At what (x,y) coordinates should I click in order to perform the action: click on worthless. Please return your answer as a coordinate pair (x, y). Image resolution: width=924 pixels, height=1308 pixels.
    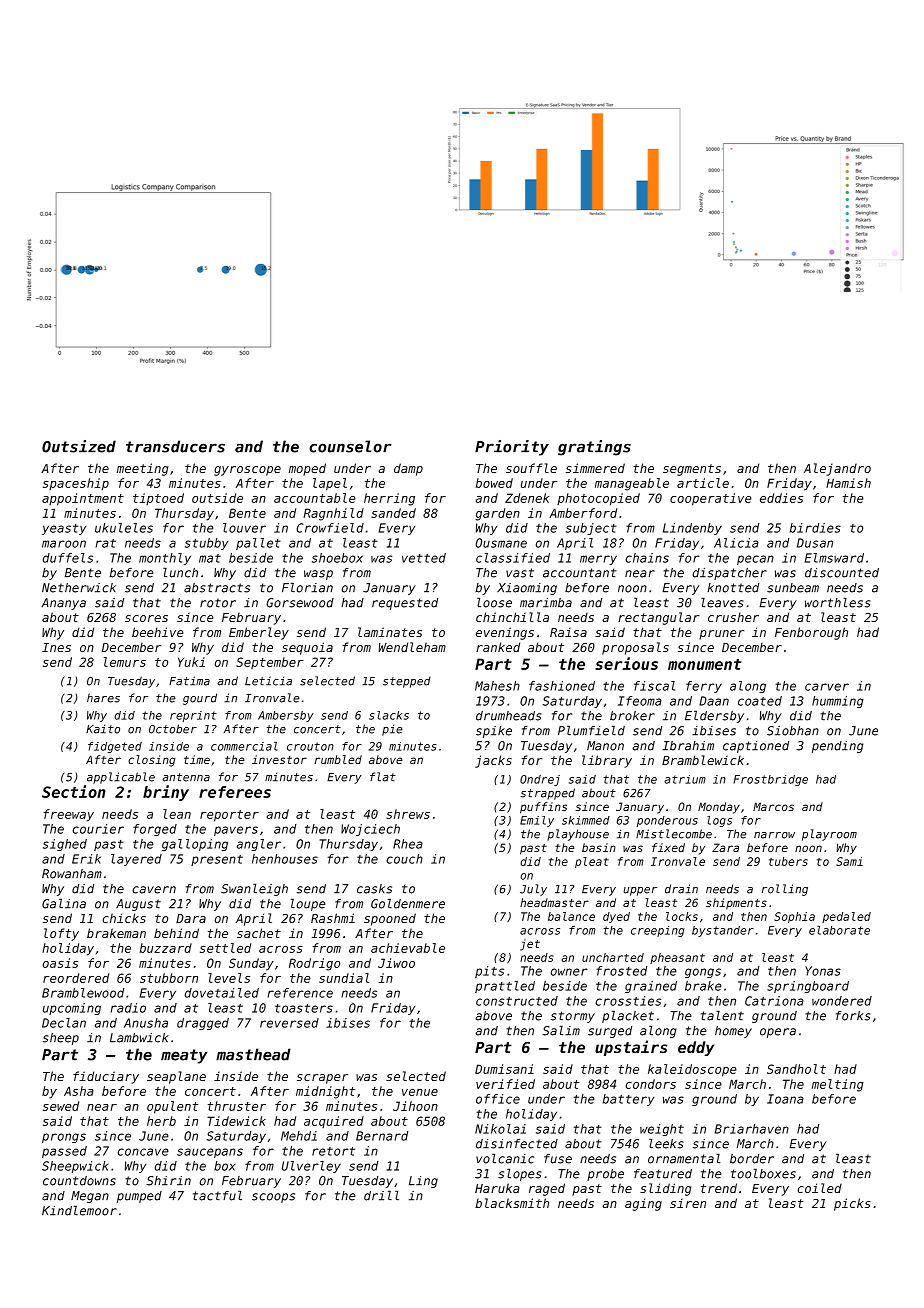
    Looking at the image, I should click on (838, 602).
